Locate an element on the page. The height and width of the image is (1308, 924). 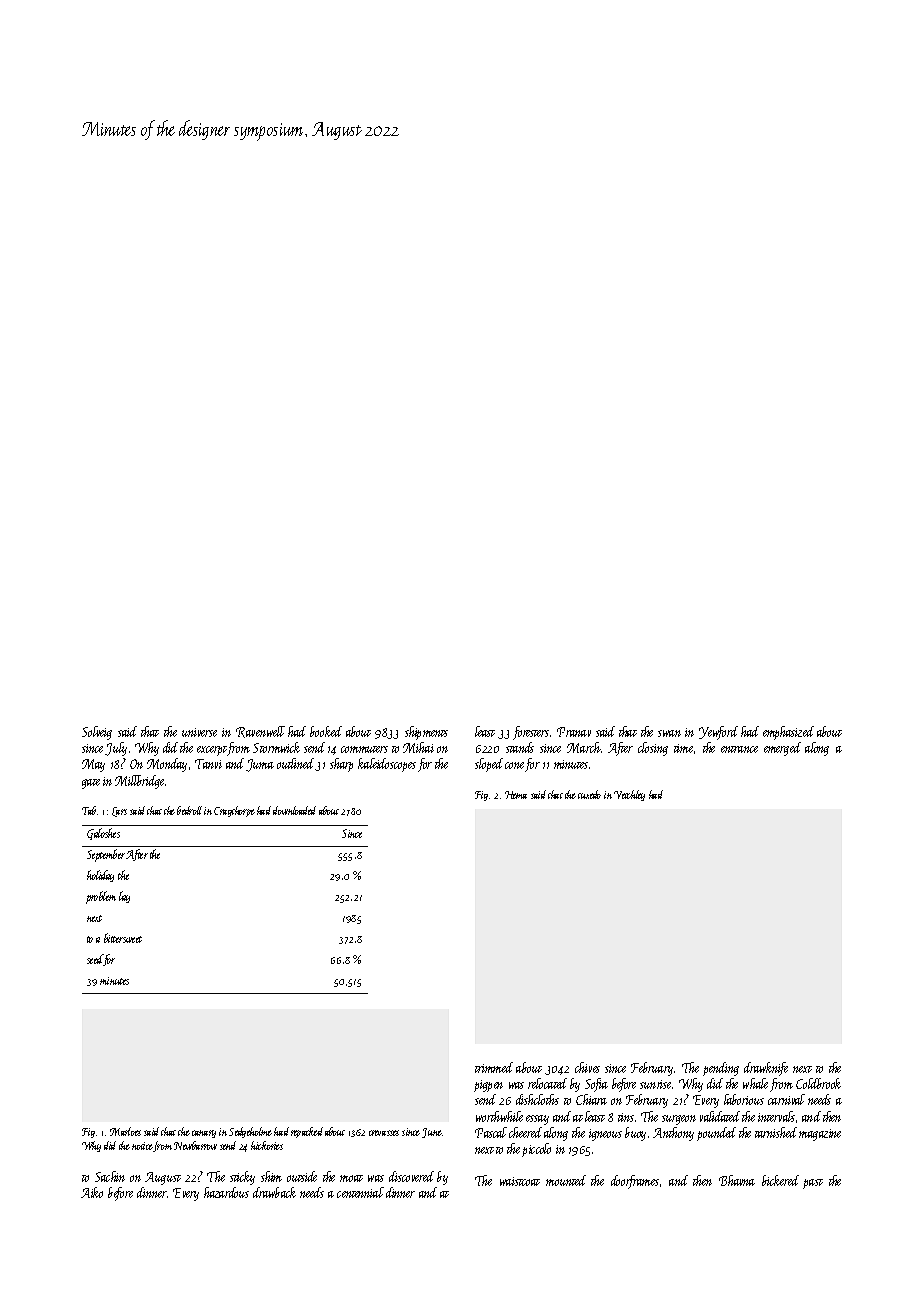
Vetchley is located at coordinates (629, 795).
